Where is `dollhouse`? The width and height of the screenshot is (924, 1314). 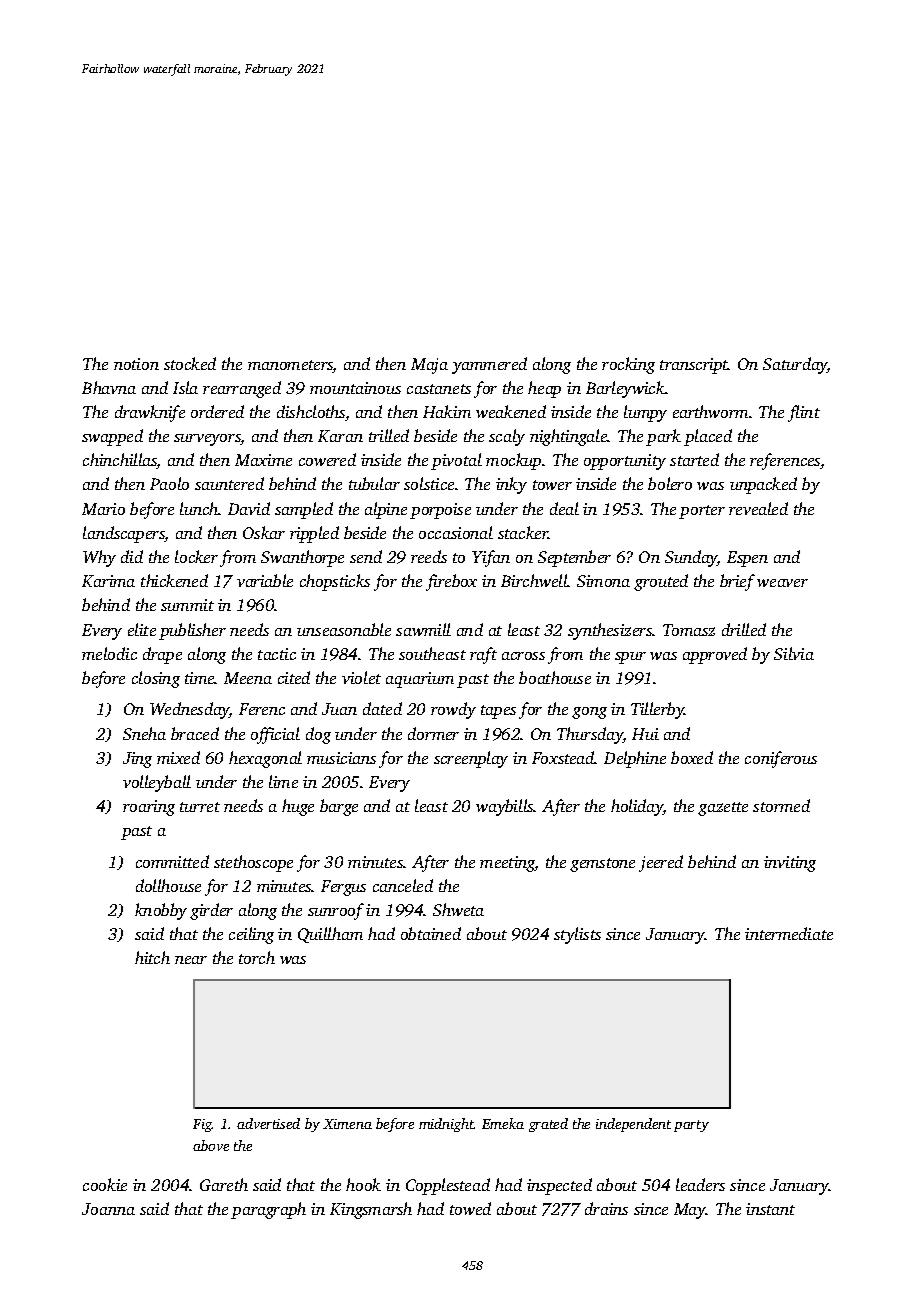 dollhouse is located at coordinates (168, 885).
